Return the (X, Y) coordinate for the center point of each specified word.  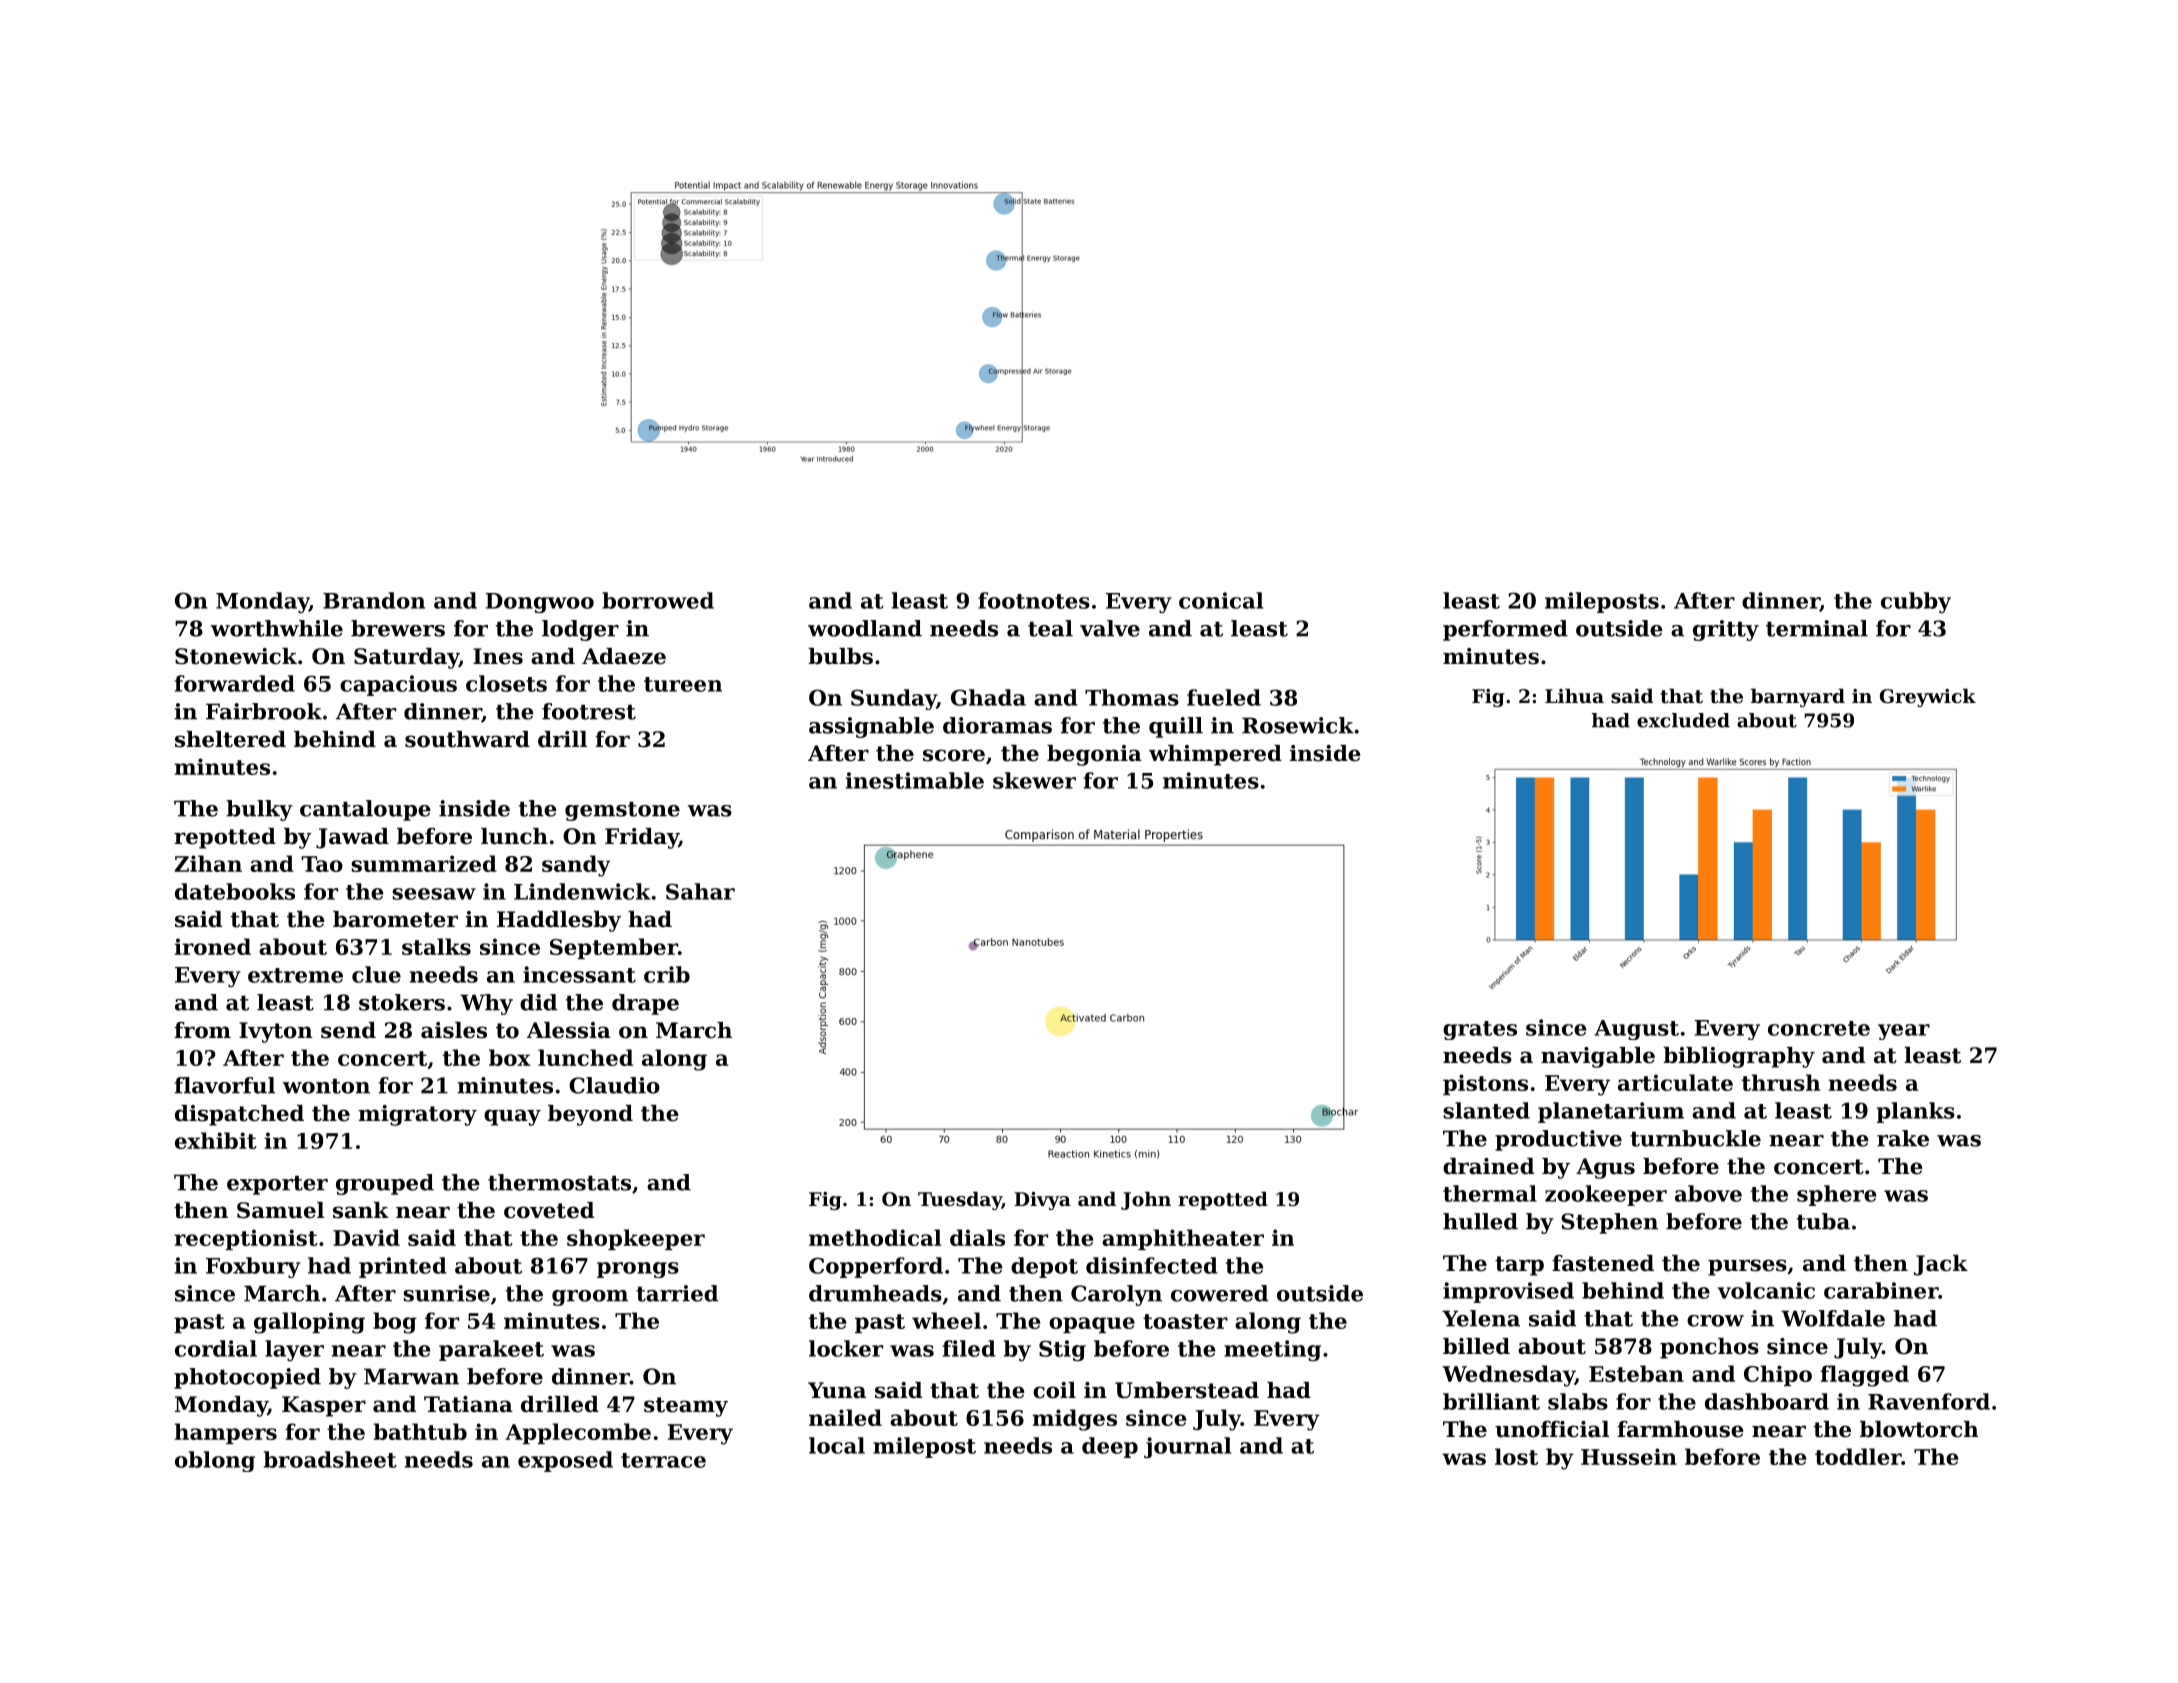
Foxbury (253, 1267)
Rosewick (1298, 725)
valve (1110, 628)
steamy (686, 1407)
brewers (398, 628)
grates (1480, 1030)
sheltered (230, 739)
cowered (1219, 1293)
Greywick (1928, 697)
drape (645, 1004)
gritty (1726, 630)
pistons (1485, 1084)
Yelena (1481, 1318)
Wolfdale (1833, 1318)
